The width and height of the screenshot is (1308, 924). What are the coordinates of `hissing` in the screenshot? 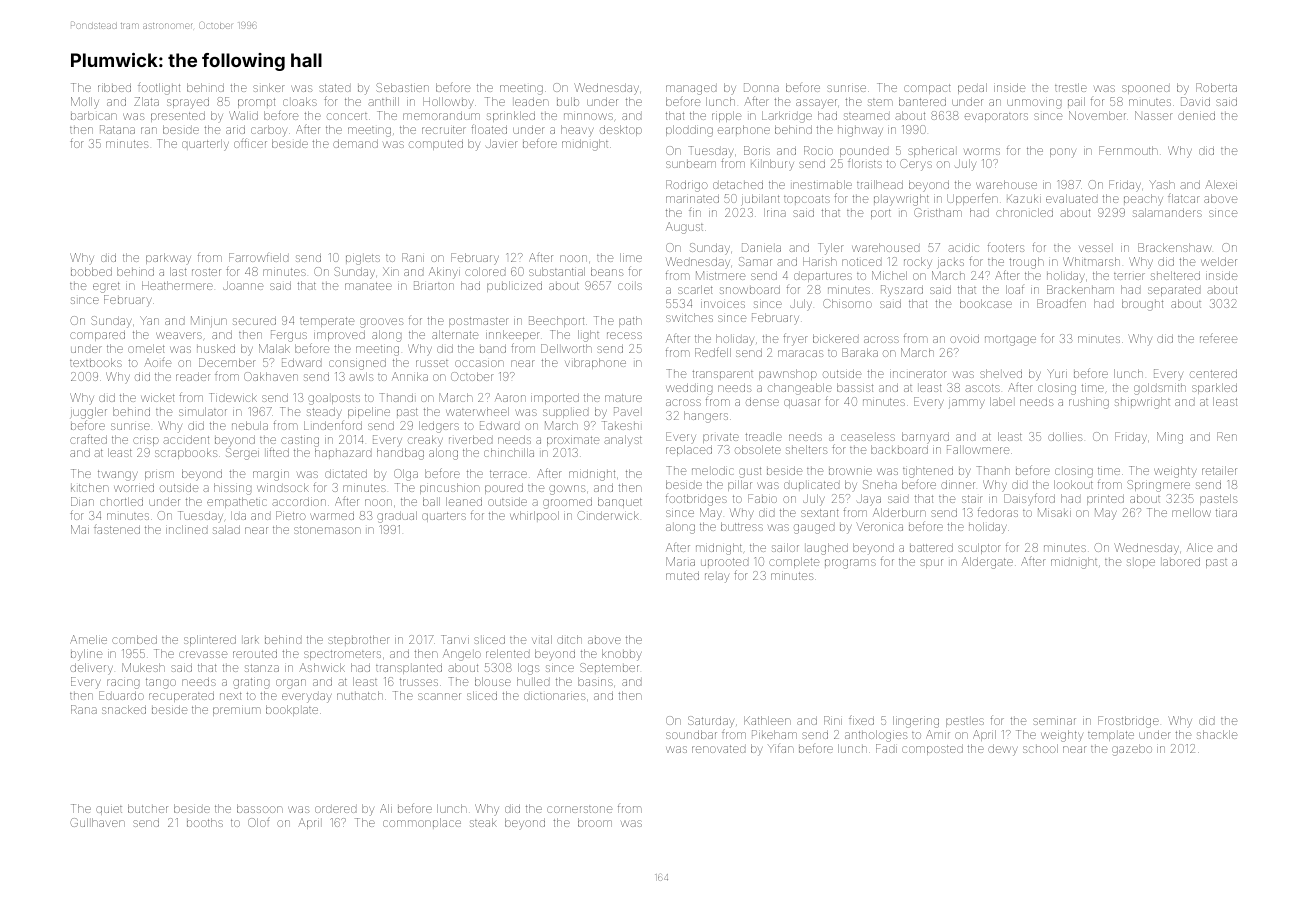 It's located at (232, 489).
